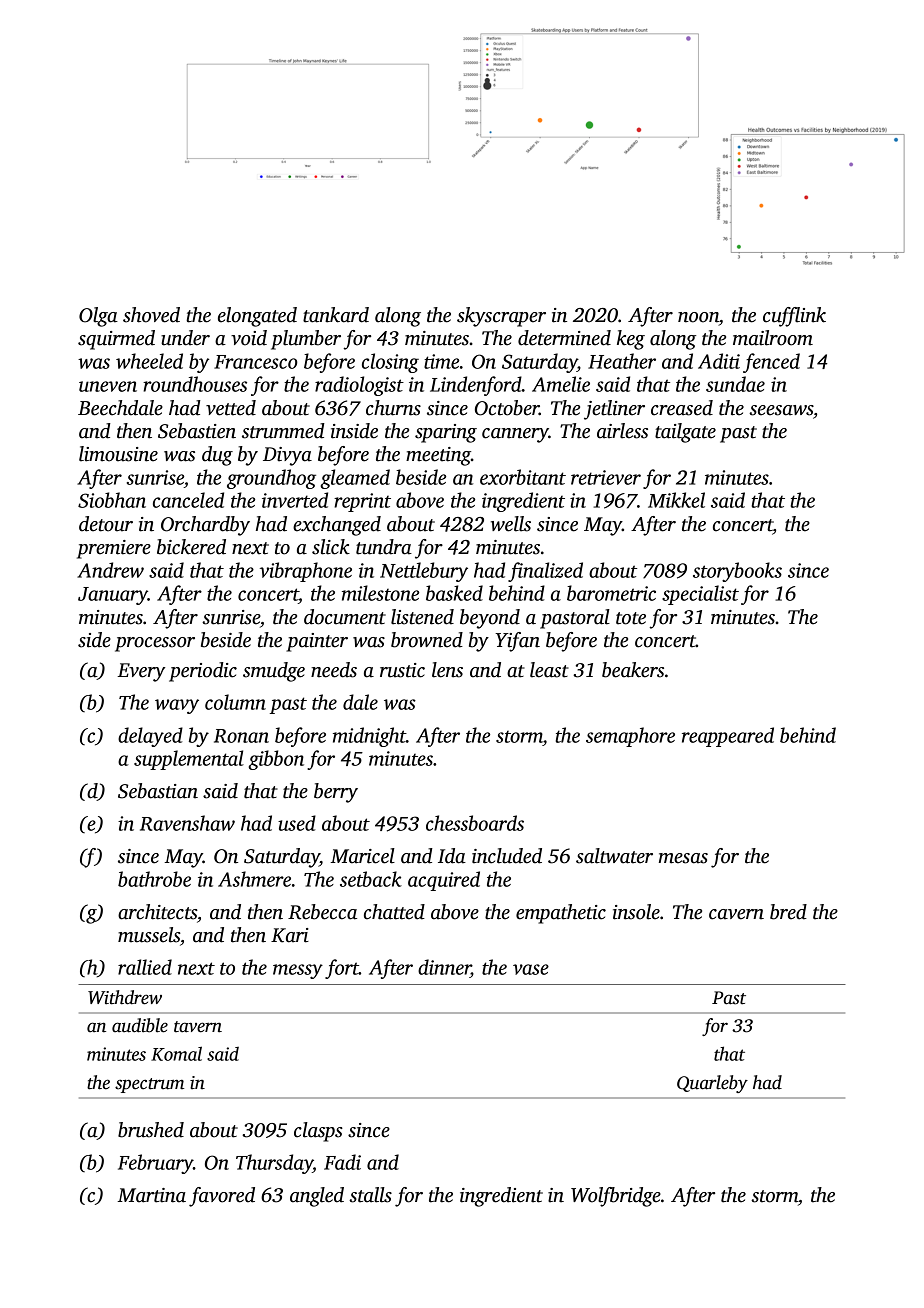 The height and width of the screenshot is (1308, 924). I want to click on shoved, so click(151, 315).
